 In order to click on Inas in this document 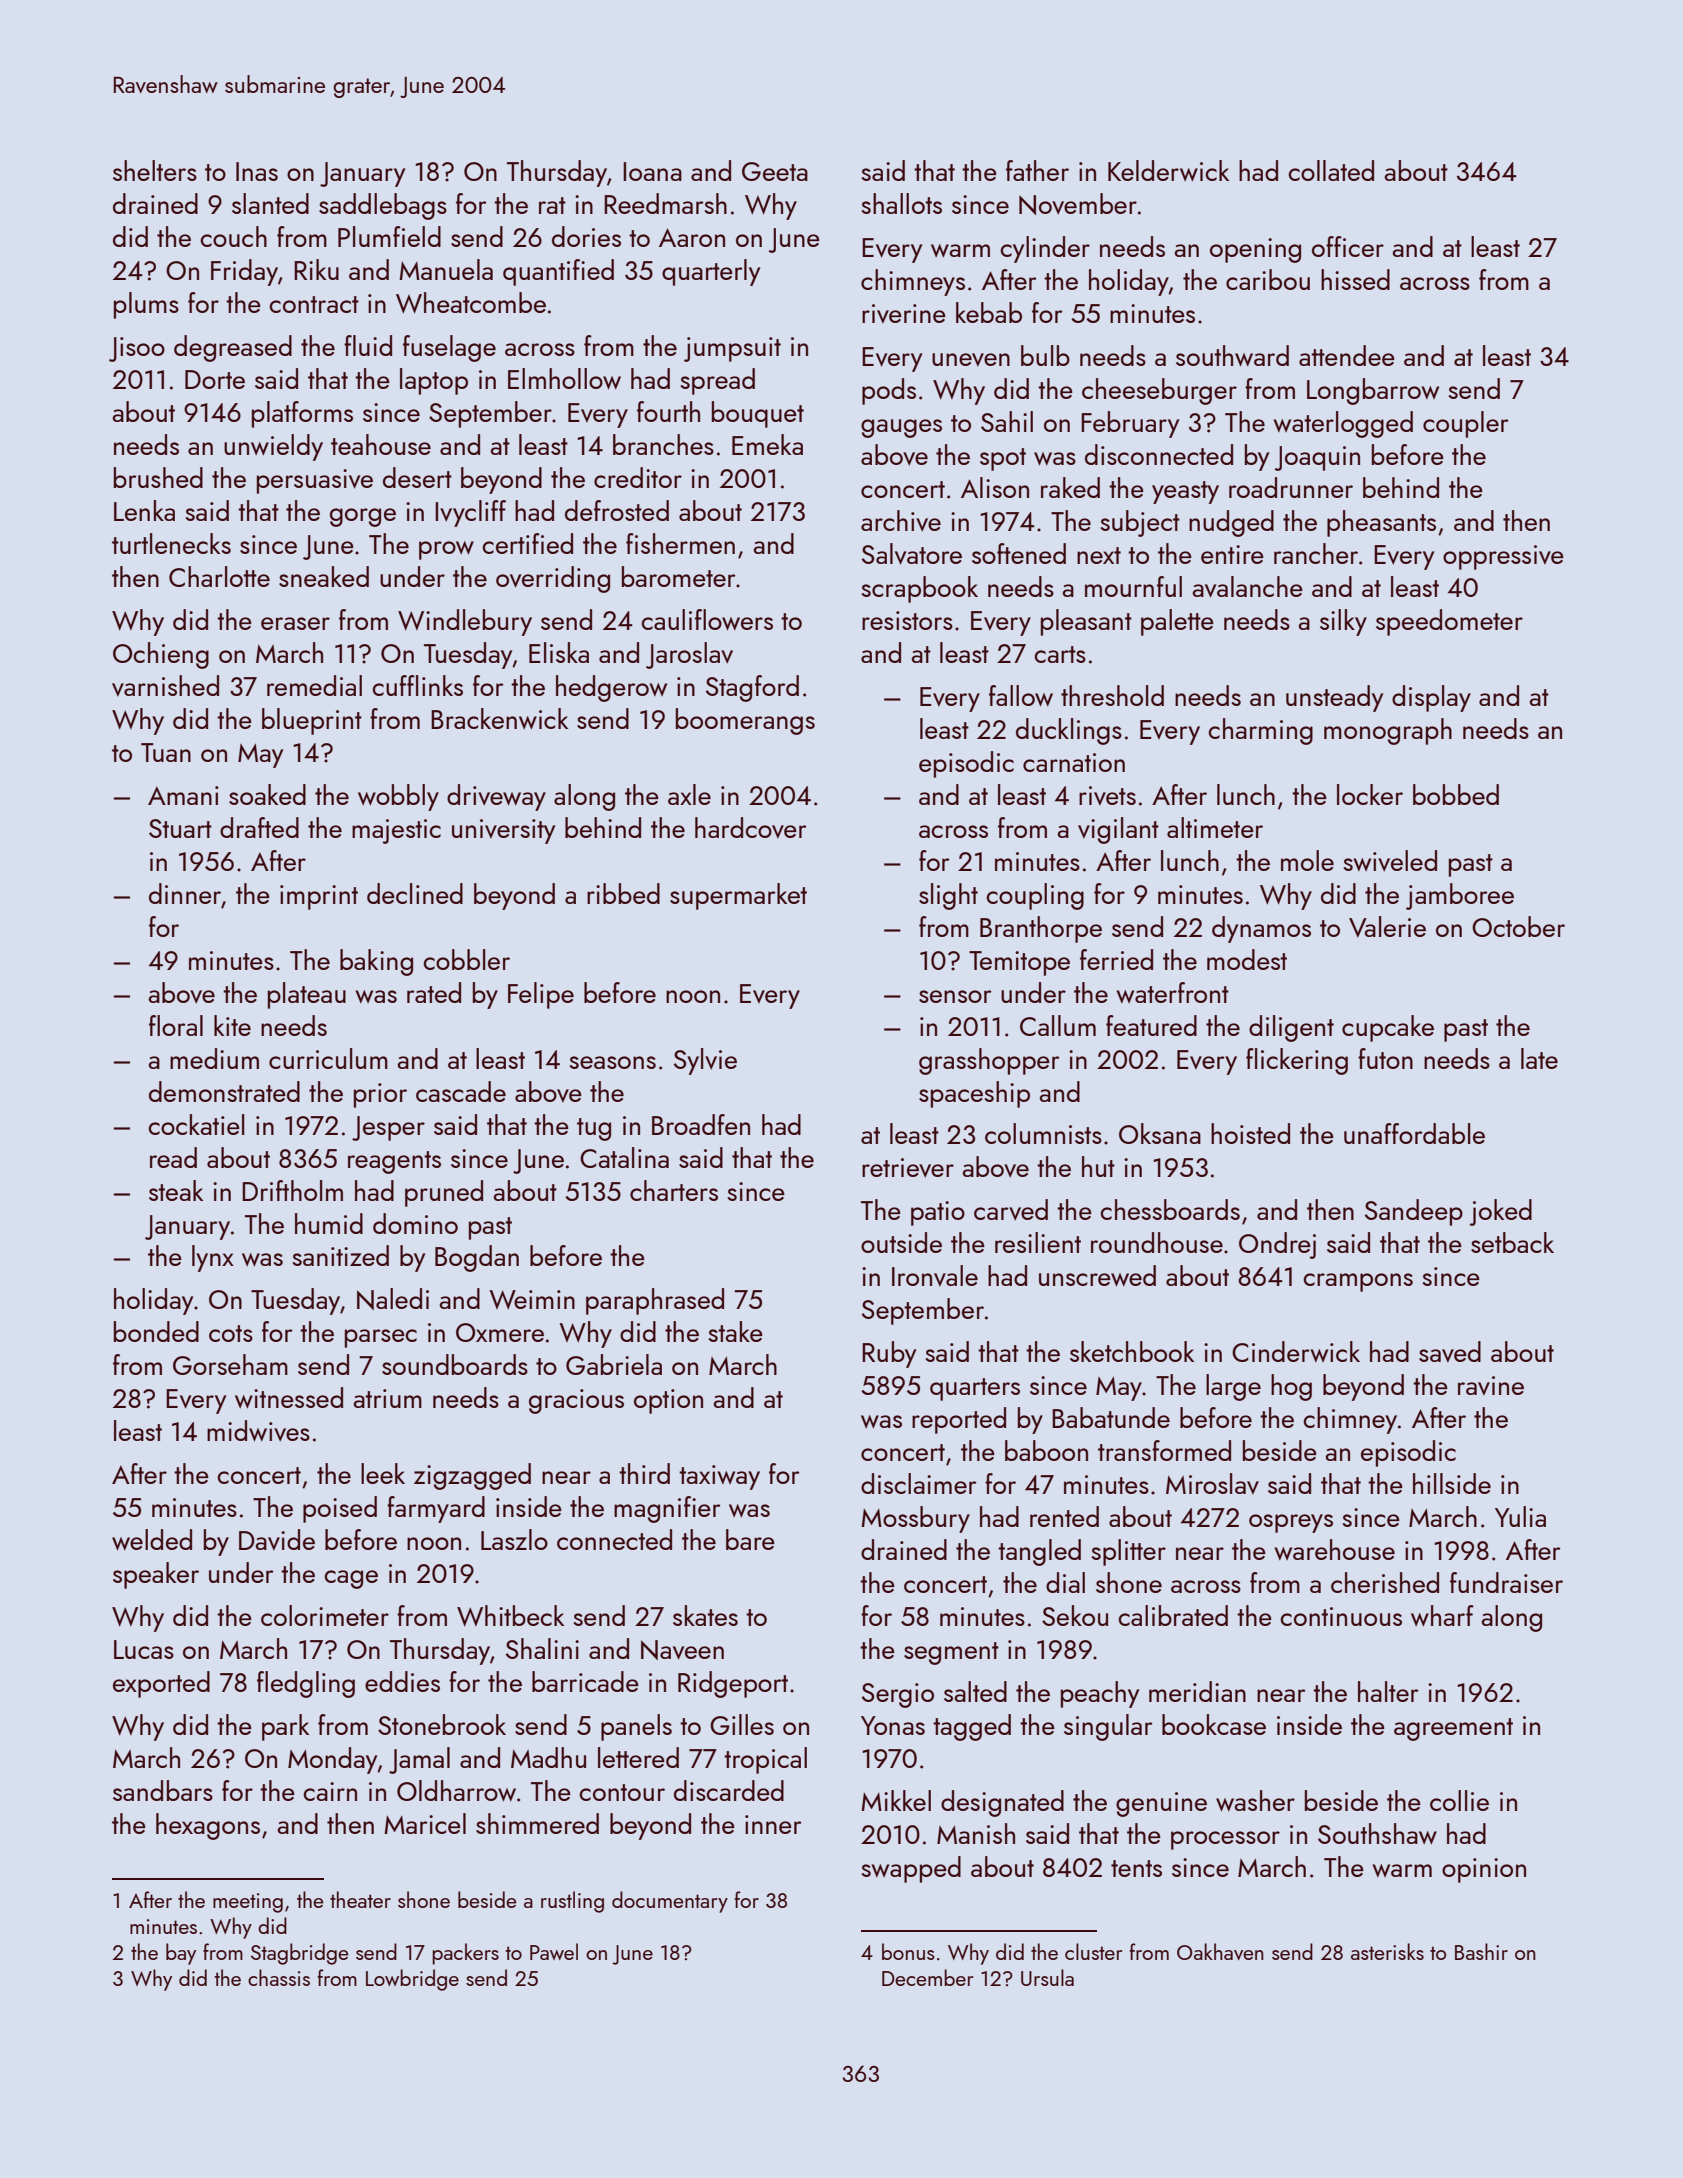, I will do `click(257, 171)`.
